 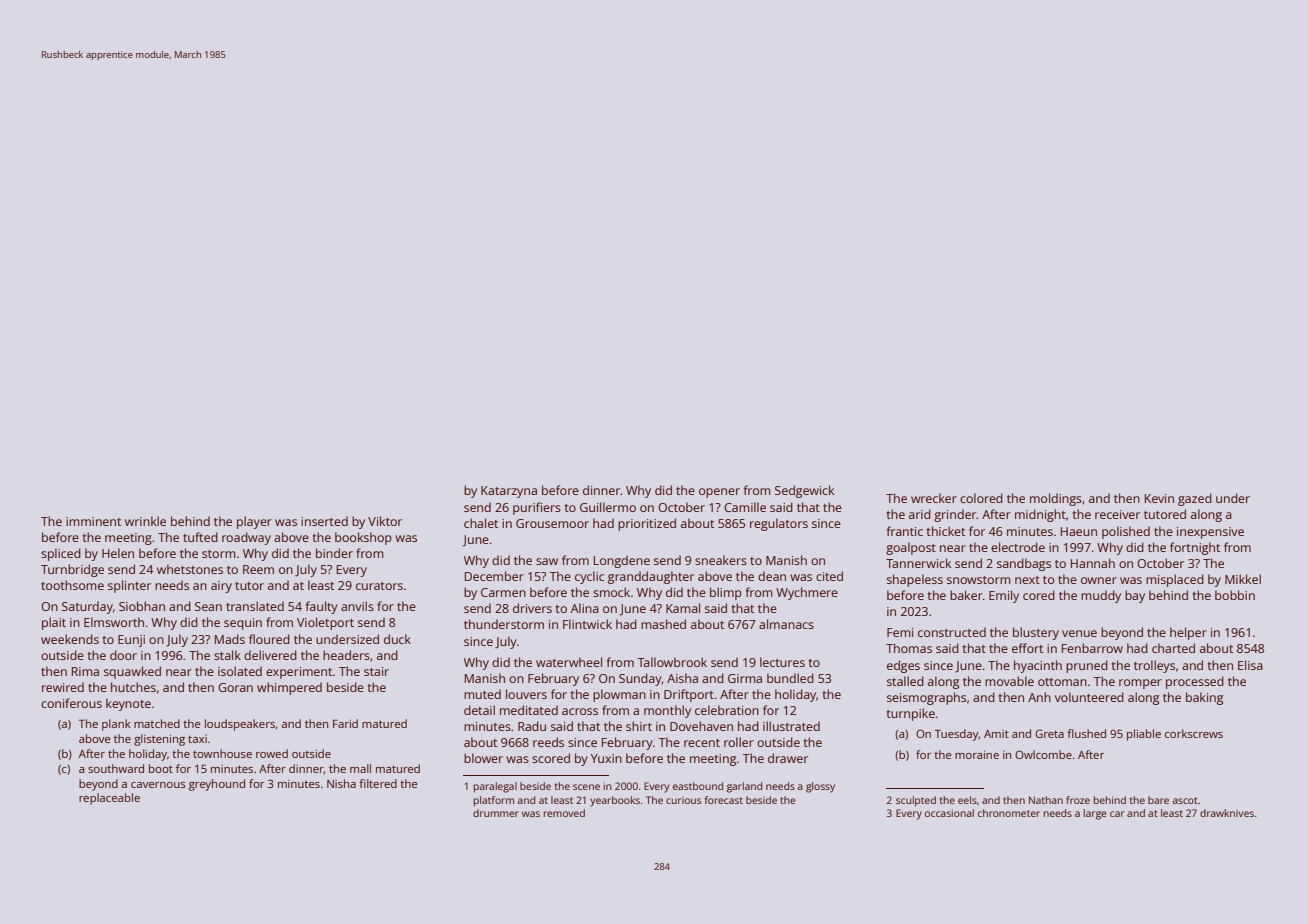 I want to click on romper, so click(x=1140, y=684).
